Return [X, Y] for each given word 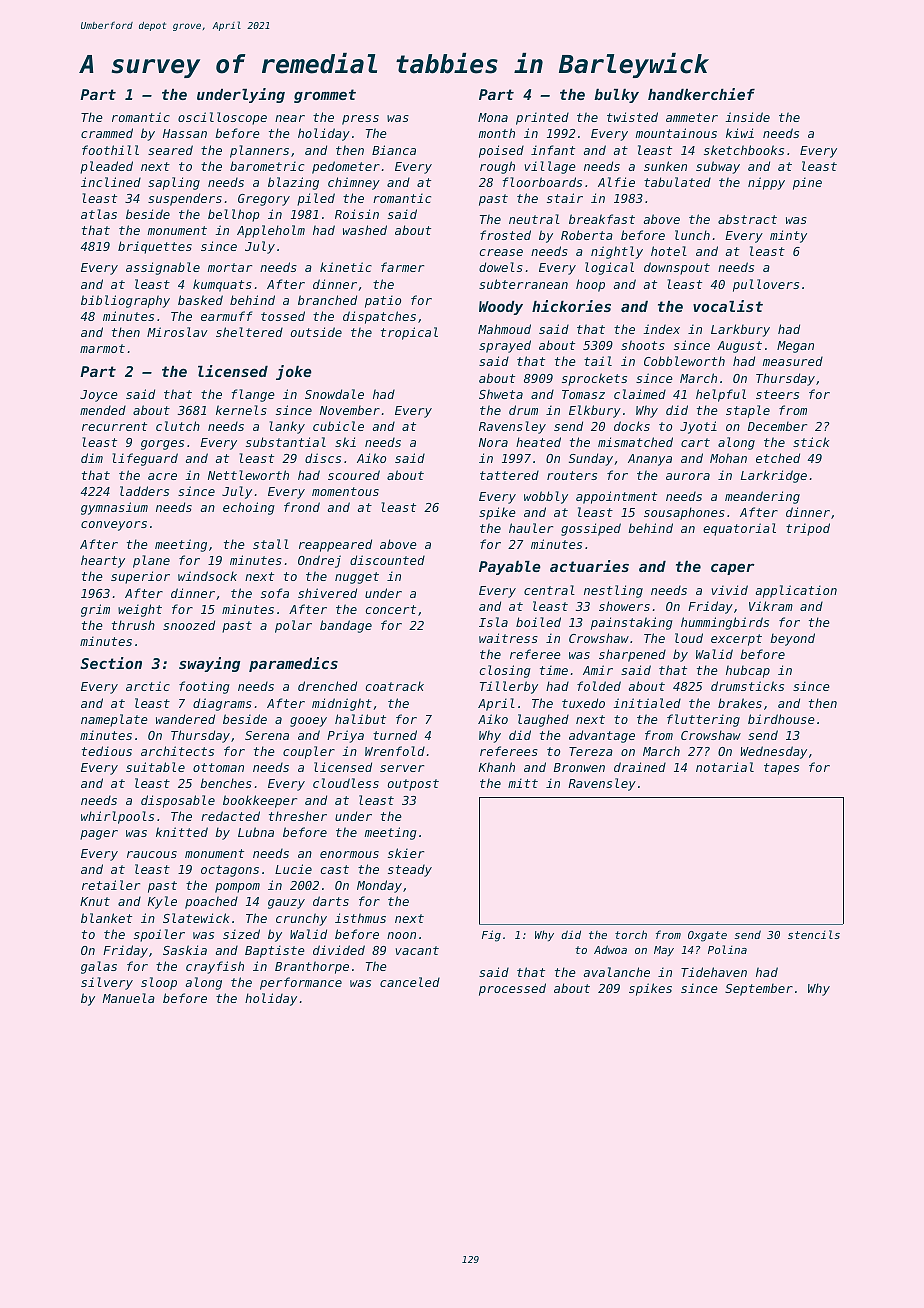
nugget [357, 578]
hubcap [748, 671]
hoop [590, 285]
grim [95, 610]
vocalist [728, 306]
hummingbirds [725, 623]
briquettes [155, 247]
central [549, 590]
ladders [144, 491]
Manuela [128, 998]
